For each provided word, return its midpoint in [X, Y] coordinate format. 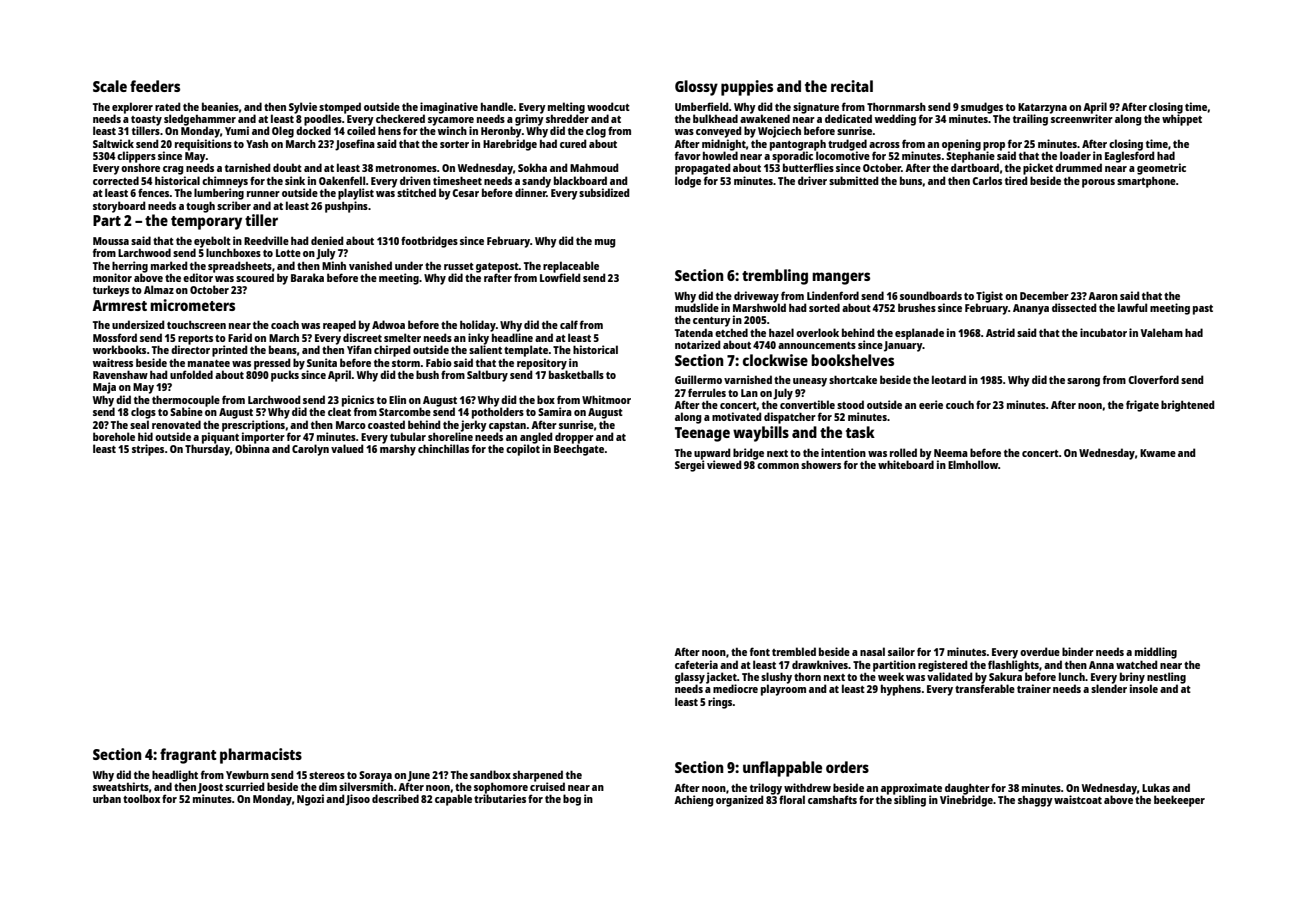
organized [740, 801]
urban [107, 798]
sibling [910, 801]
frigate [1142, 406]
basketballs [576, 374]
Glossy [696, 88]
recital [852, 86]
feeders [155, 86]
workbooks [119, 349]
